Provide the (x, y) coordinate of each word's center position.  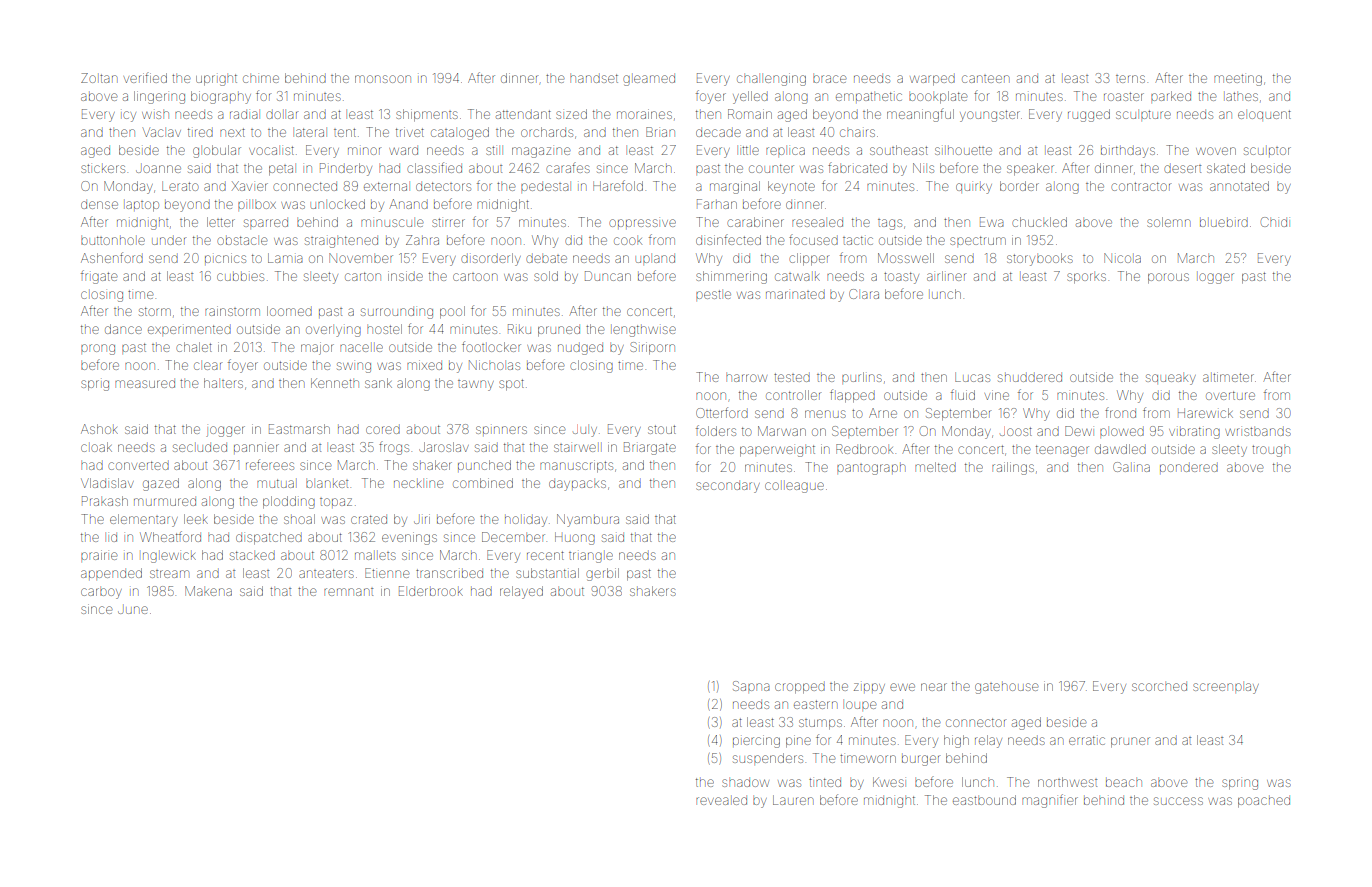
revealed (721, 801)
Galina (1131, 467)
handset (594, 78)
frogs (394, 448)
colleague (794, 487)
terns (1130, 79)
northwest (1067, 782)
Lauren (793, 800)
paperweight (777, 451)
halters (223, 383)
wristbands (1258, 431)
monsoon (383, 79)
